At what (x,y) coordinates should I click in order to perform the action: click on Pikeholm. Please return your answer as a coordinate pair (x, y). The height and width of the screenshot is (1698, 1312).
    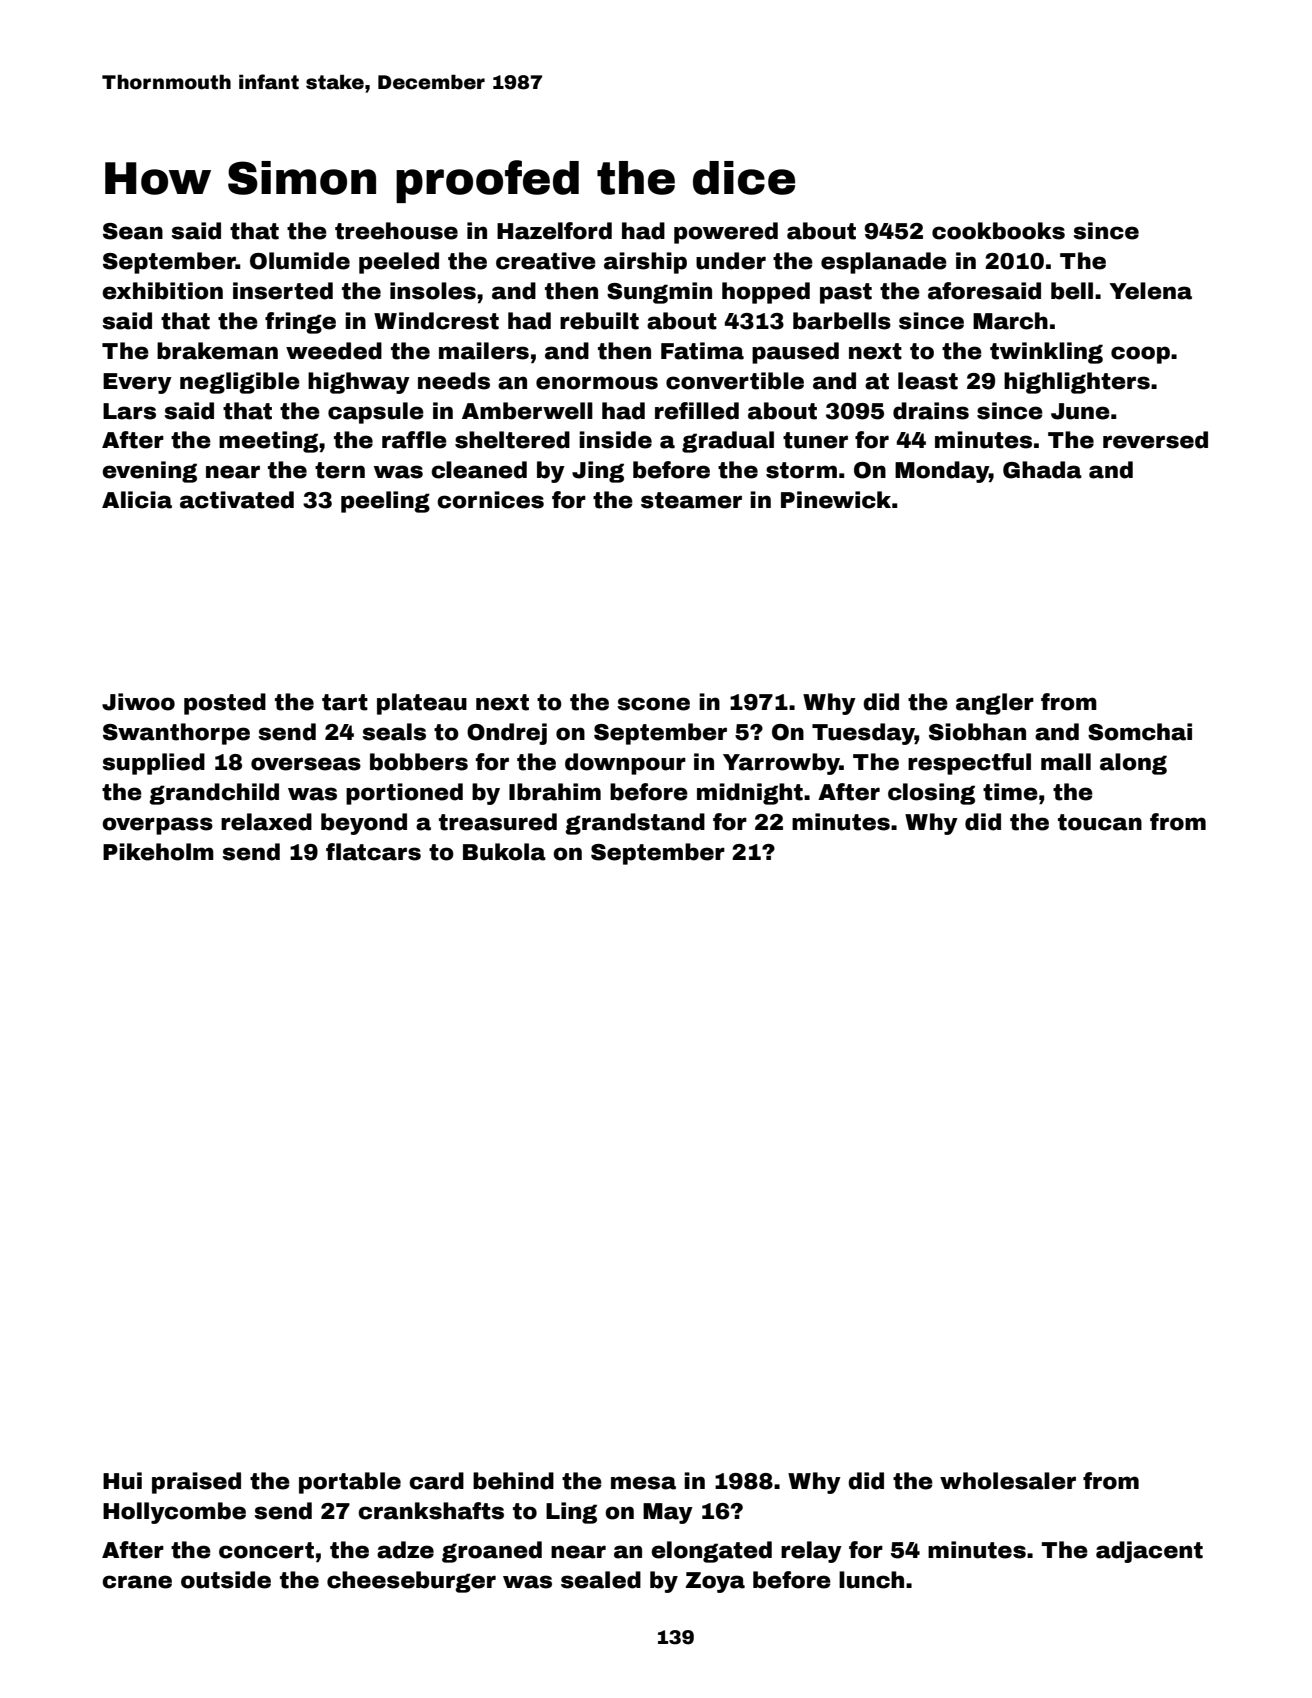
    Looking at the image, I should click on (158, 852).
